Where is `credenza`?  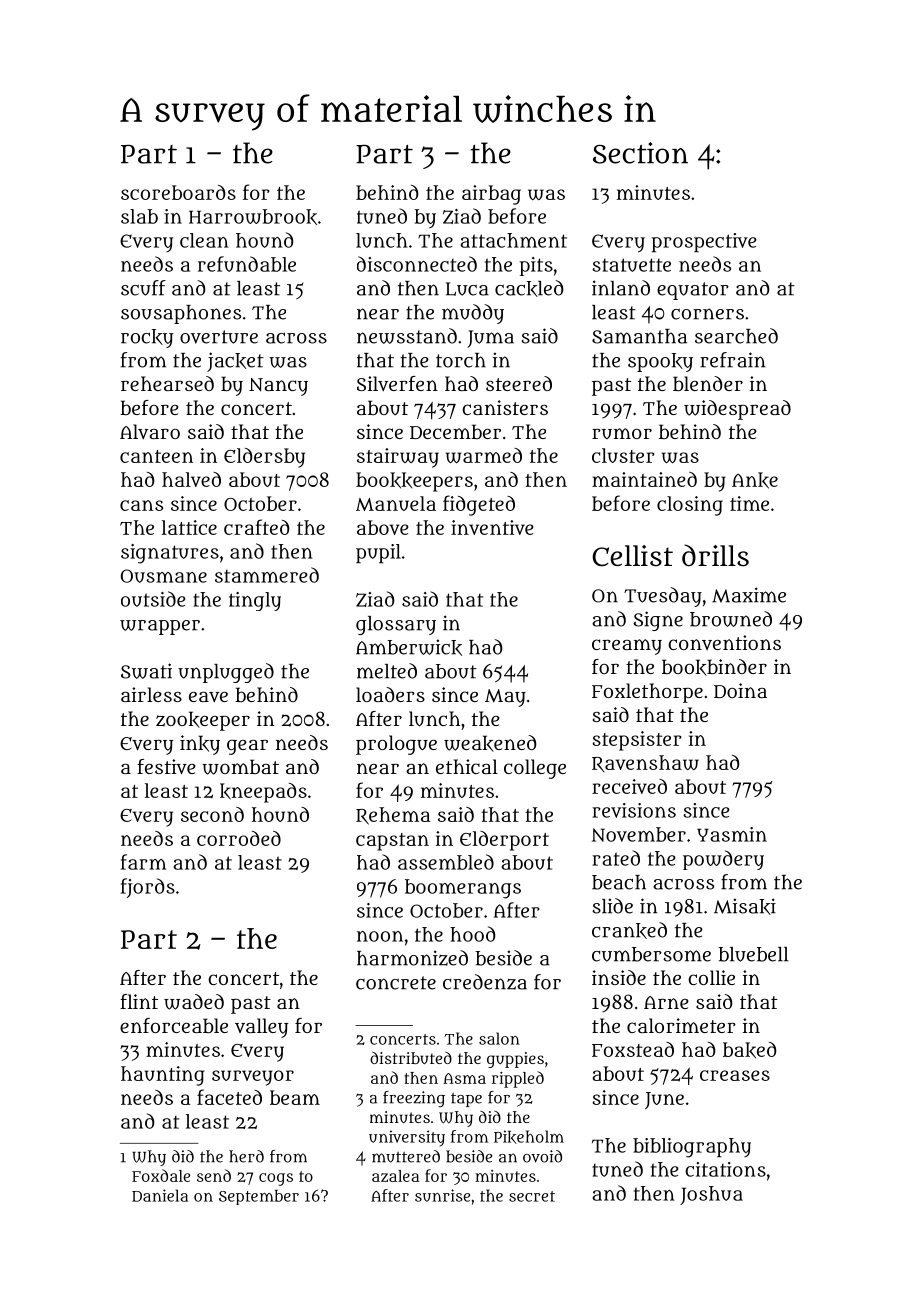 credenza is located at coordinates (485, 982).
